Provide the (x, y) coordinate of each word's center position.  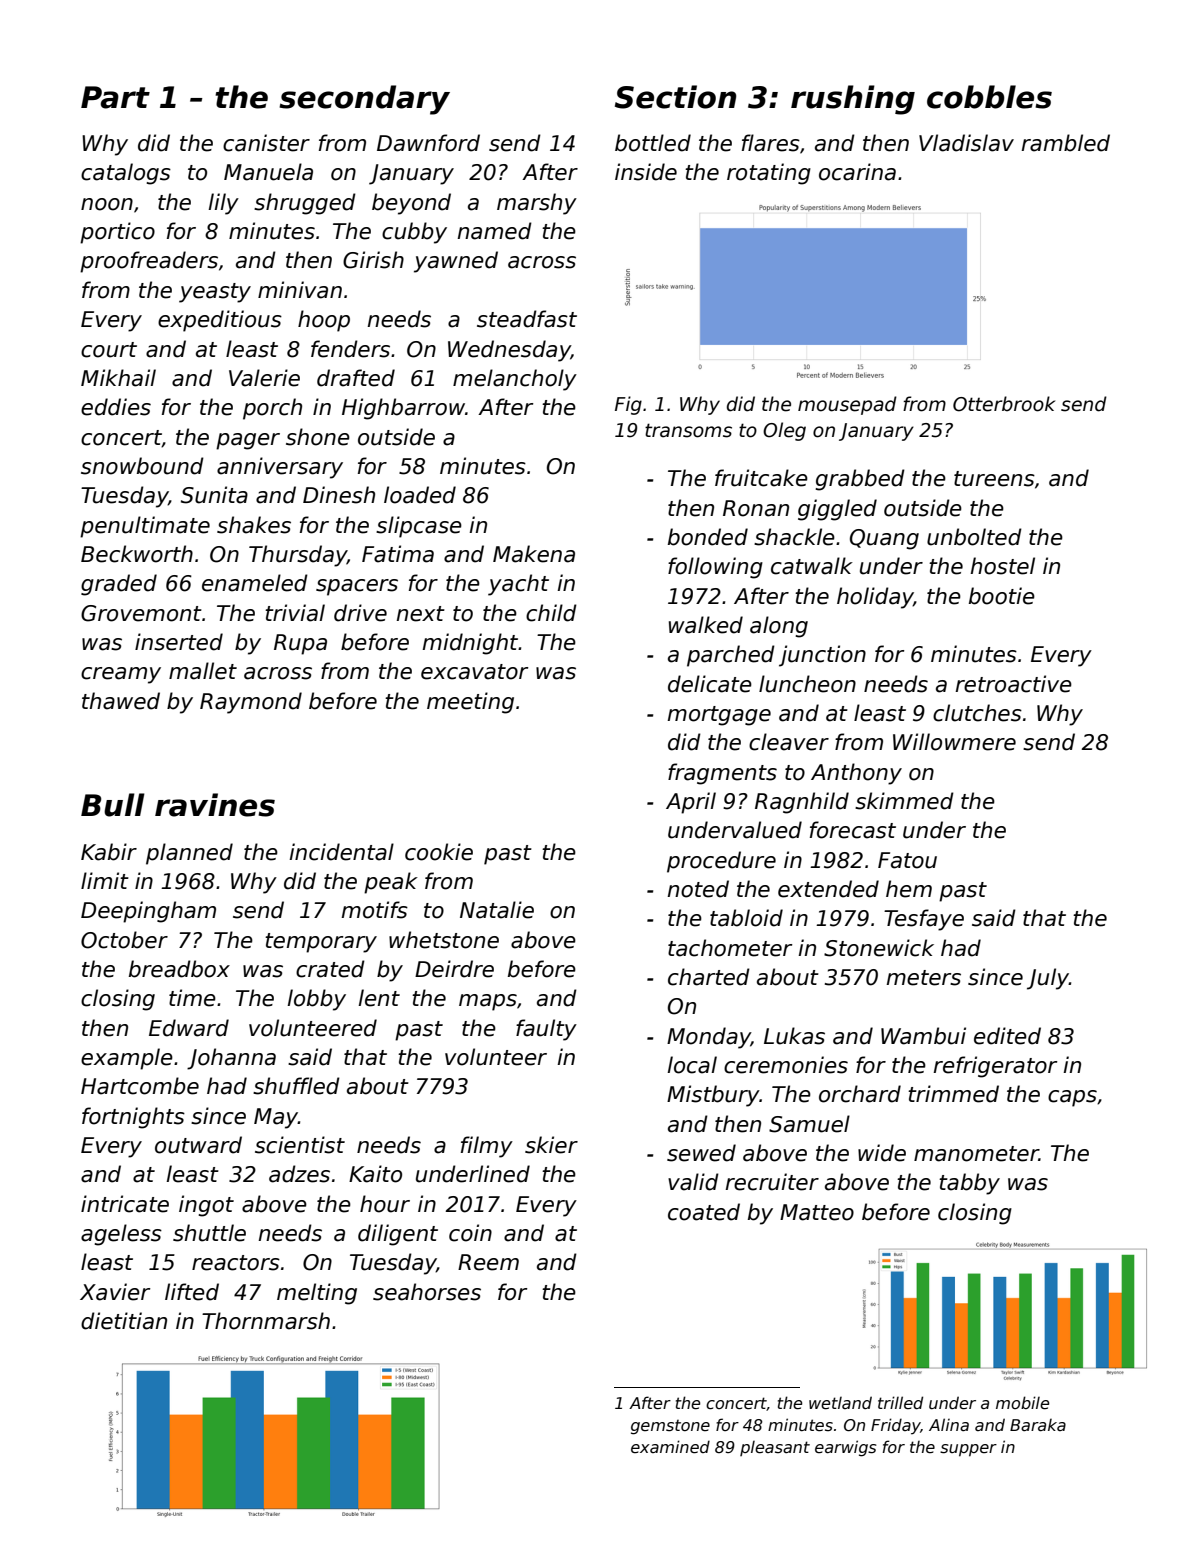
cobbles (989, 97)
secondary (364, 100)
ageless (121, 1235)
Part (115, 97)
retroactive (1013, 684)
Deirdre (454, 969)
